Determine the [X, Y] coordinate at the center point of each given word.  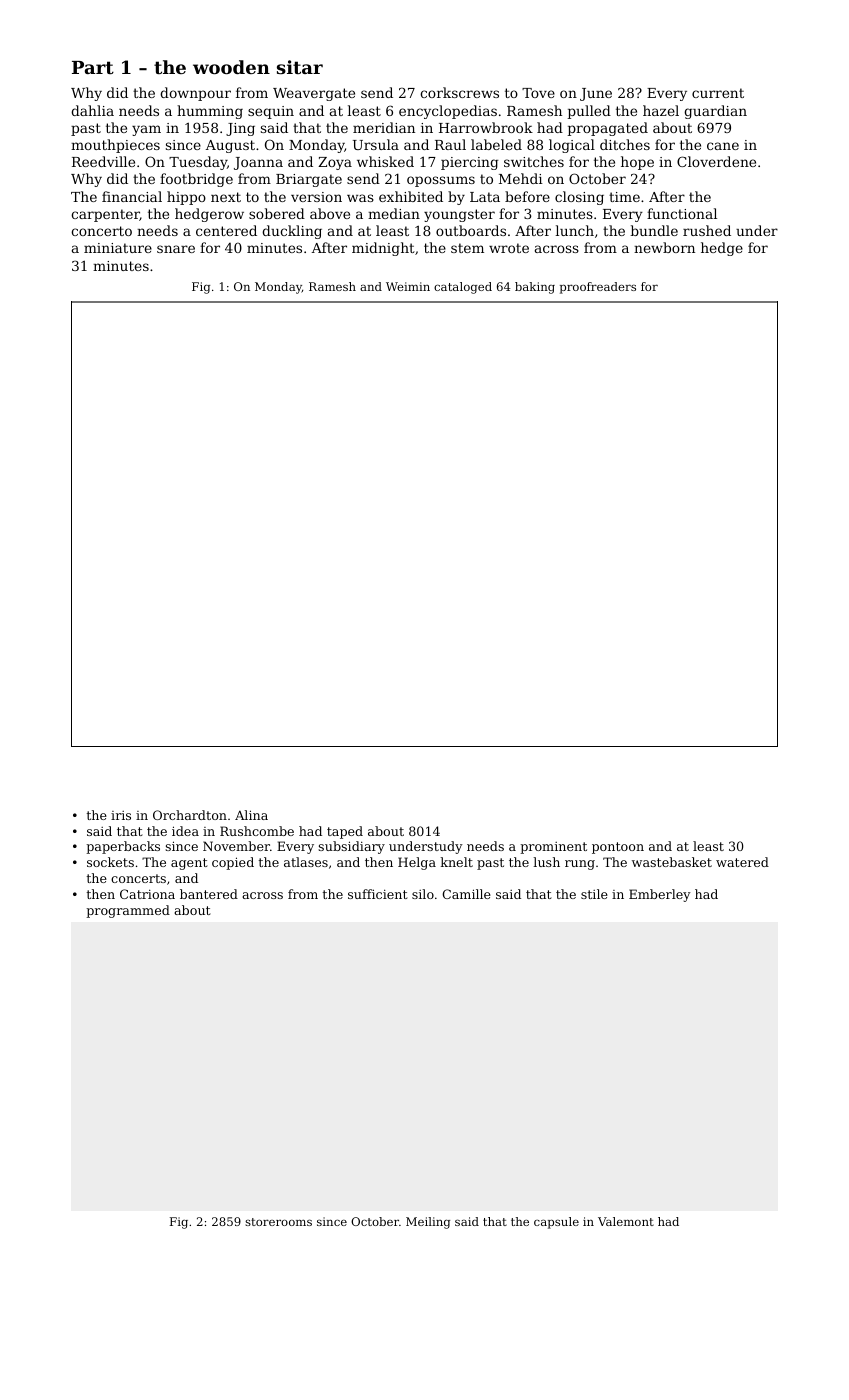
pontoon [618, 848]
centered [226, 230]
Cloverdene [716, 161]
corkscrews [459, 92]
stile [594, 894]
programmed [128, 911]
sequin [271, 112]
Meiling [428, 1223]
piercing [469, 163]
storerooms [278, 1222]
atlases [306, 862]
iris [121, 815]
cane [723, 146]
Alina [251, 815]
